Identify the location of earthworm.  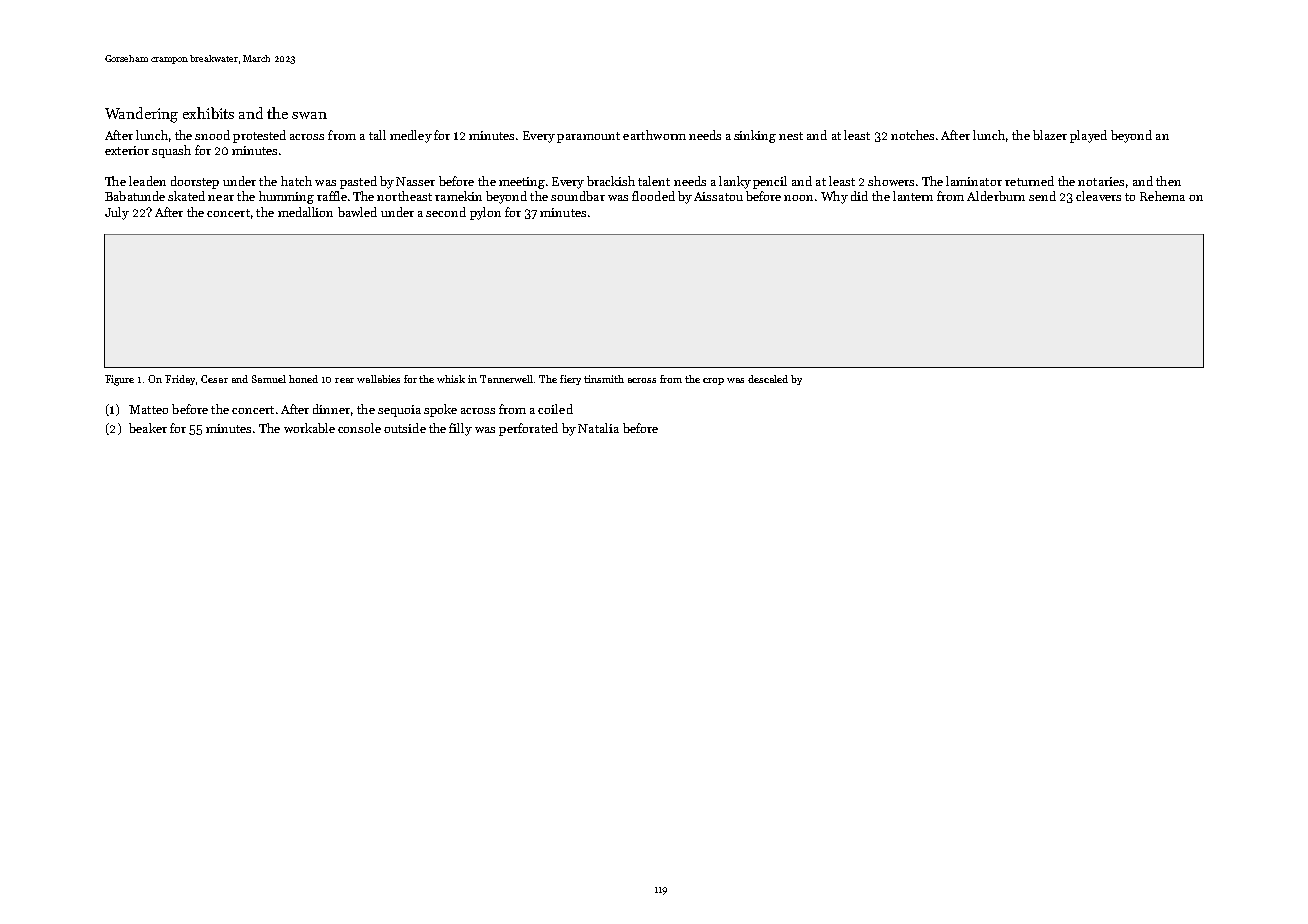
(654, 135).
